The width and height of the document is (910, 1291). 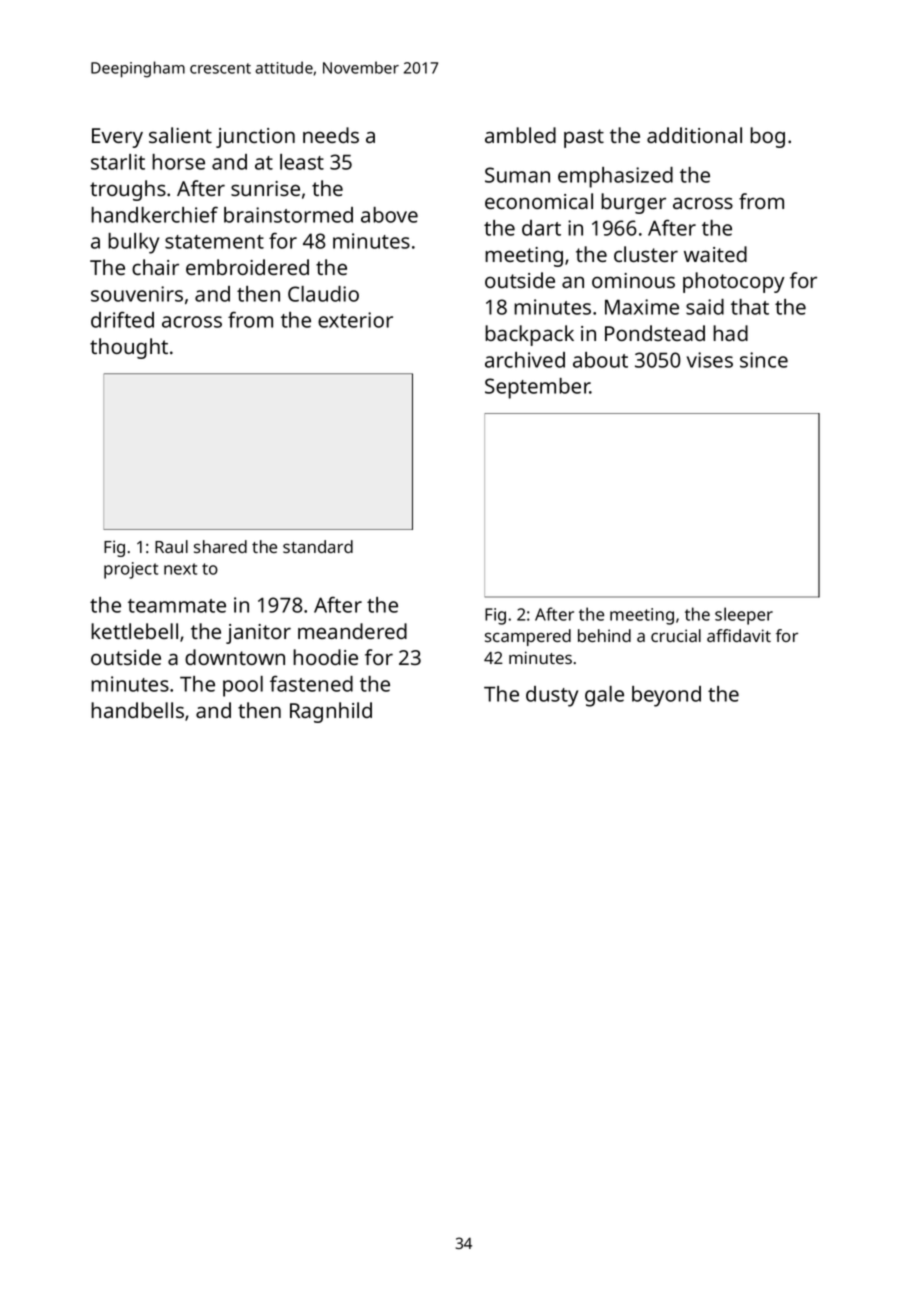 I want to click on scampered, so click(x=528, y=637).
